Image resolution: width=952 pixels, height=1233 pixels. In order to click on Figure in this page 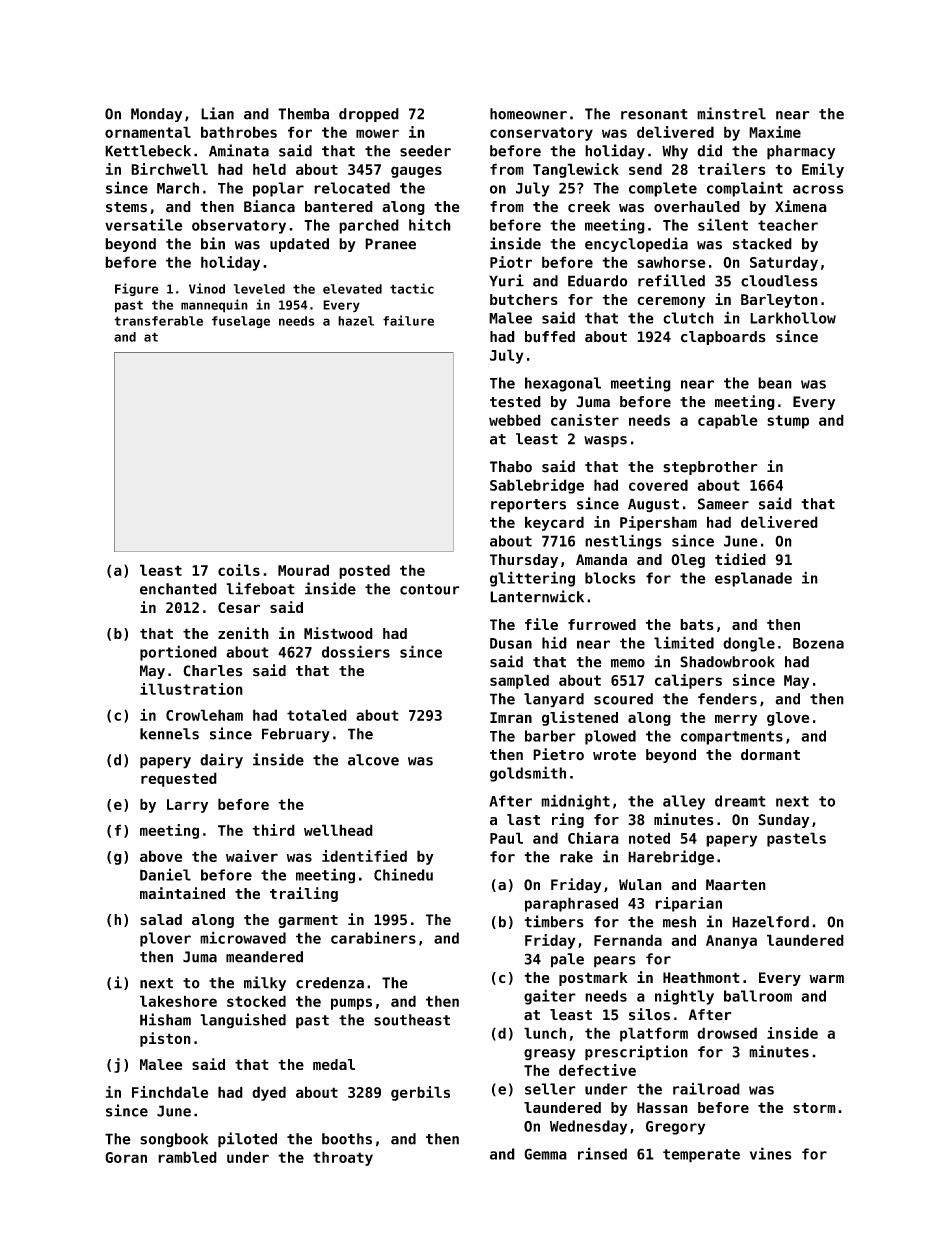, I will do `click(137, 289)`.
